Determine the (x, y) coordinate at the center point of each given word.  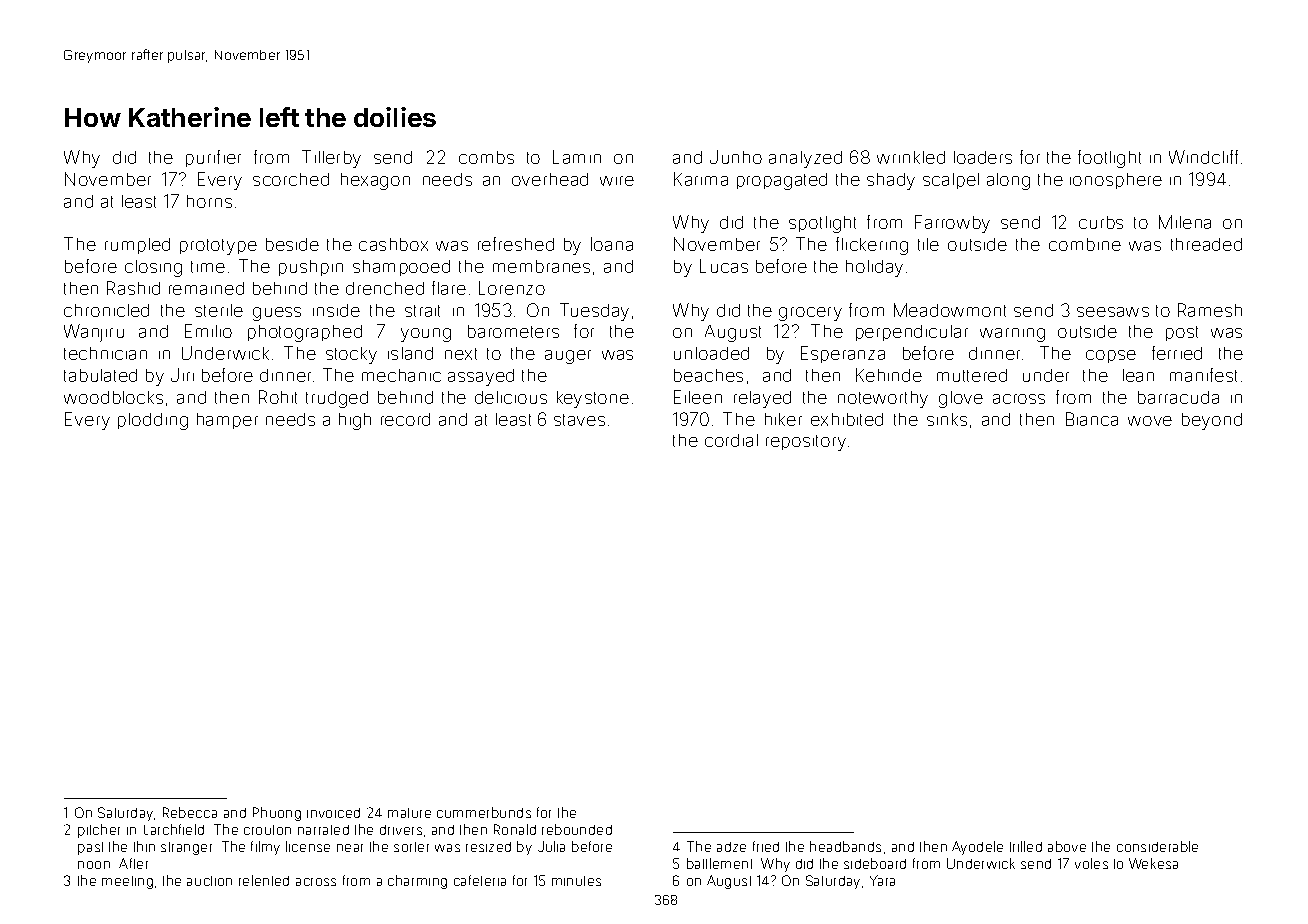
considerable (1157, 846)
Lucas (724, 266)
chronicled (106, 310)
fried (766, 846)
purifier (213, 158)
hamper (227, 421)
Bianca (1092, 419)
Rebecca (190, 812)
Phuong (277, 814)
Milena (1185, 222)
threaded (1206, 244)
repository (806, 443)
